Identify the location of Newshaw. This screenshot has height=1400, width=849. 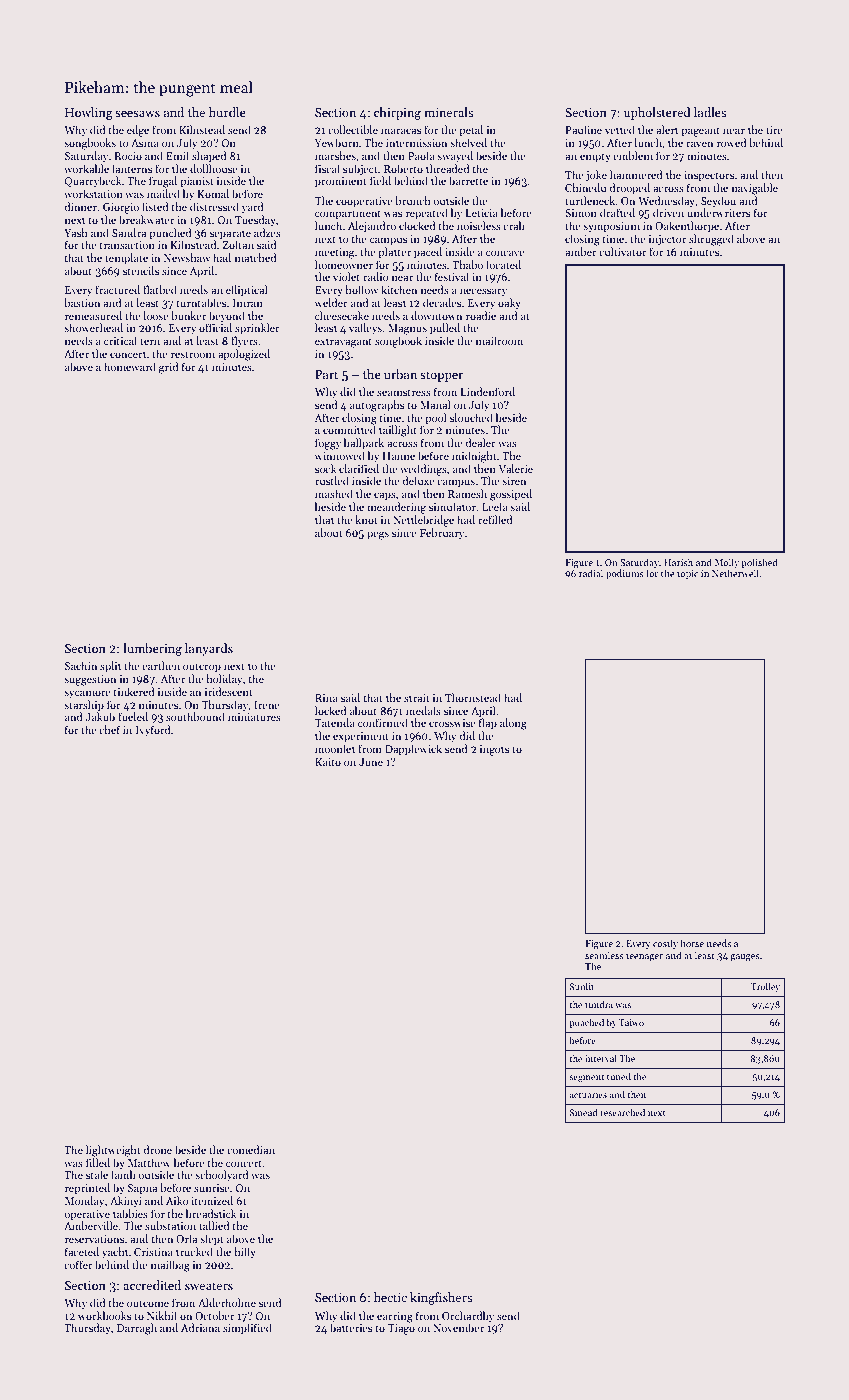
(187, 257).
